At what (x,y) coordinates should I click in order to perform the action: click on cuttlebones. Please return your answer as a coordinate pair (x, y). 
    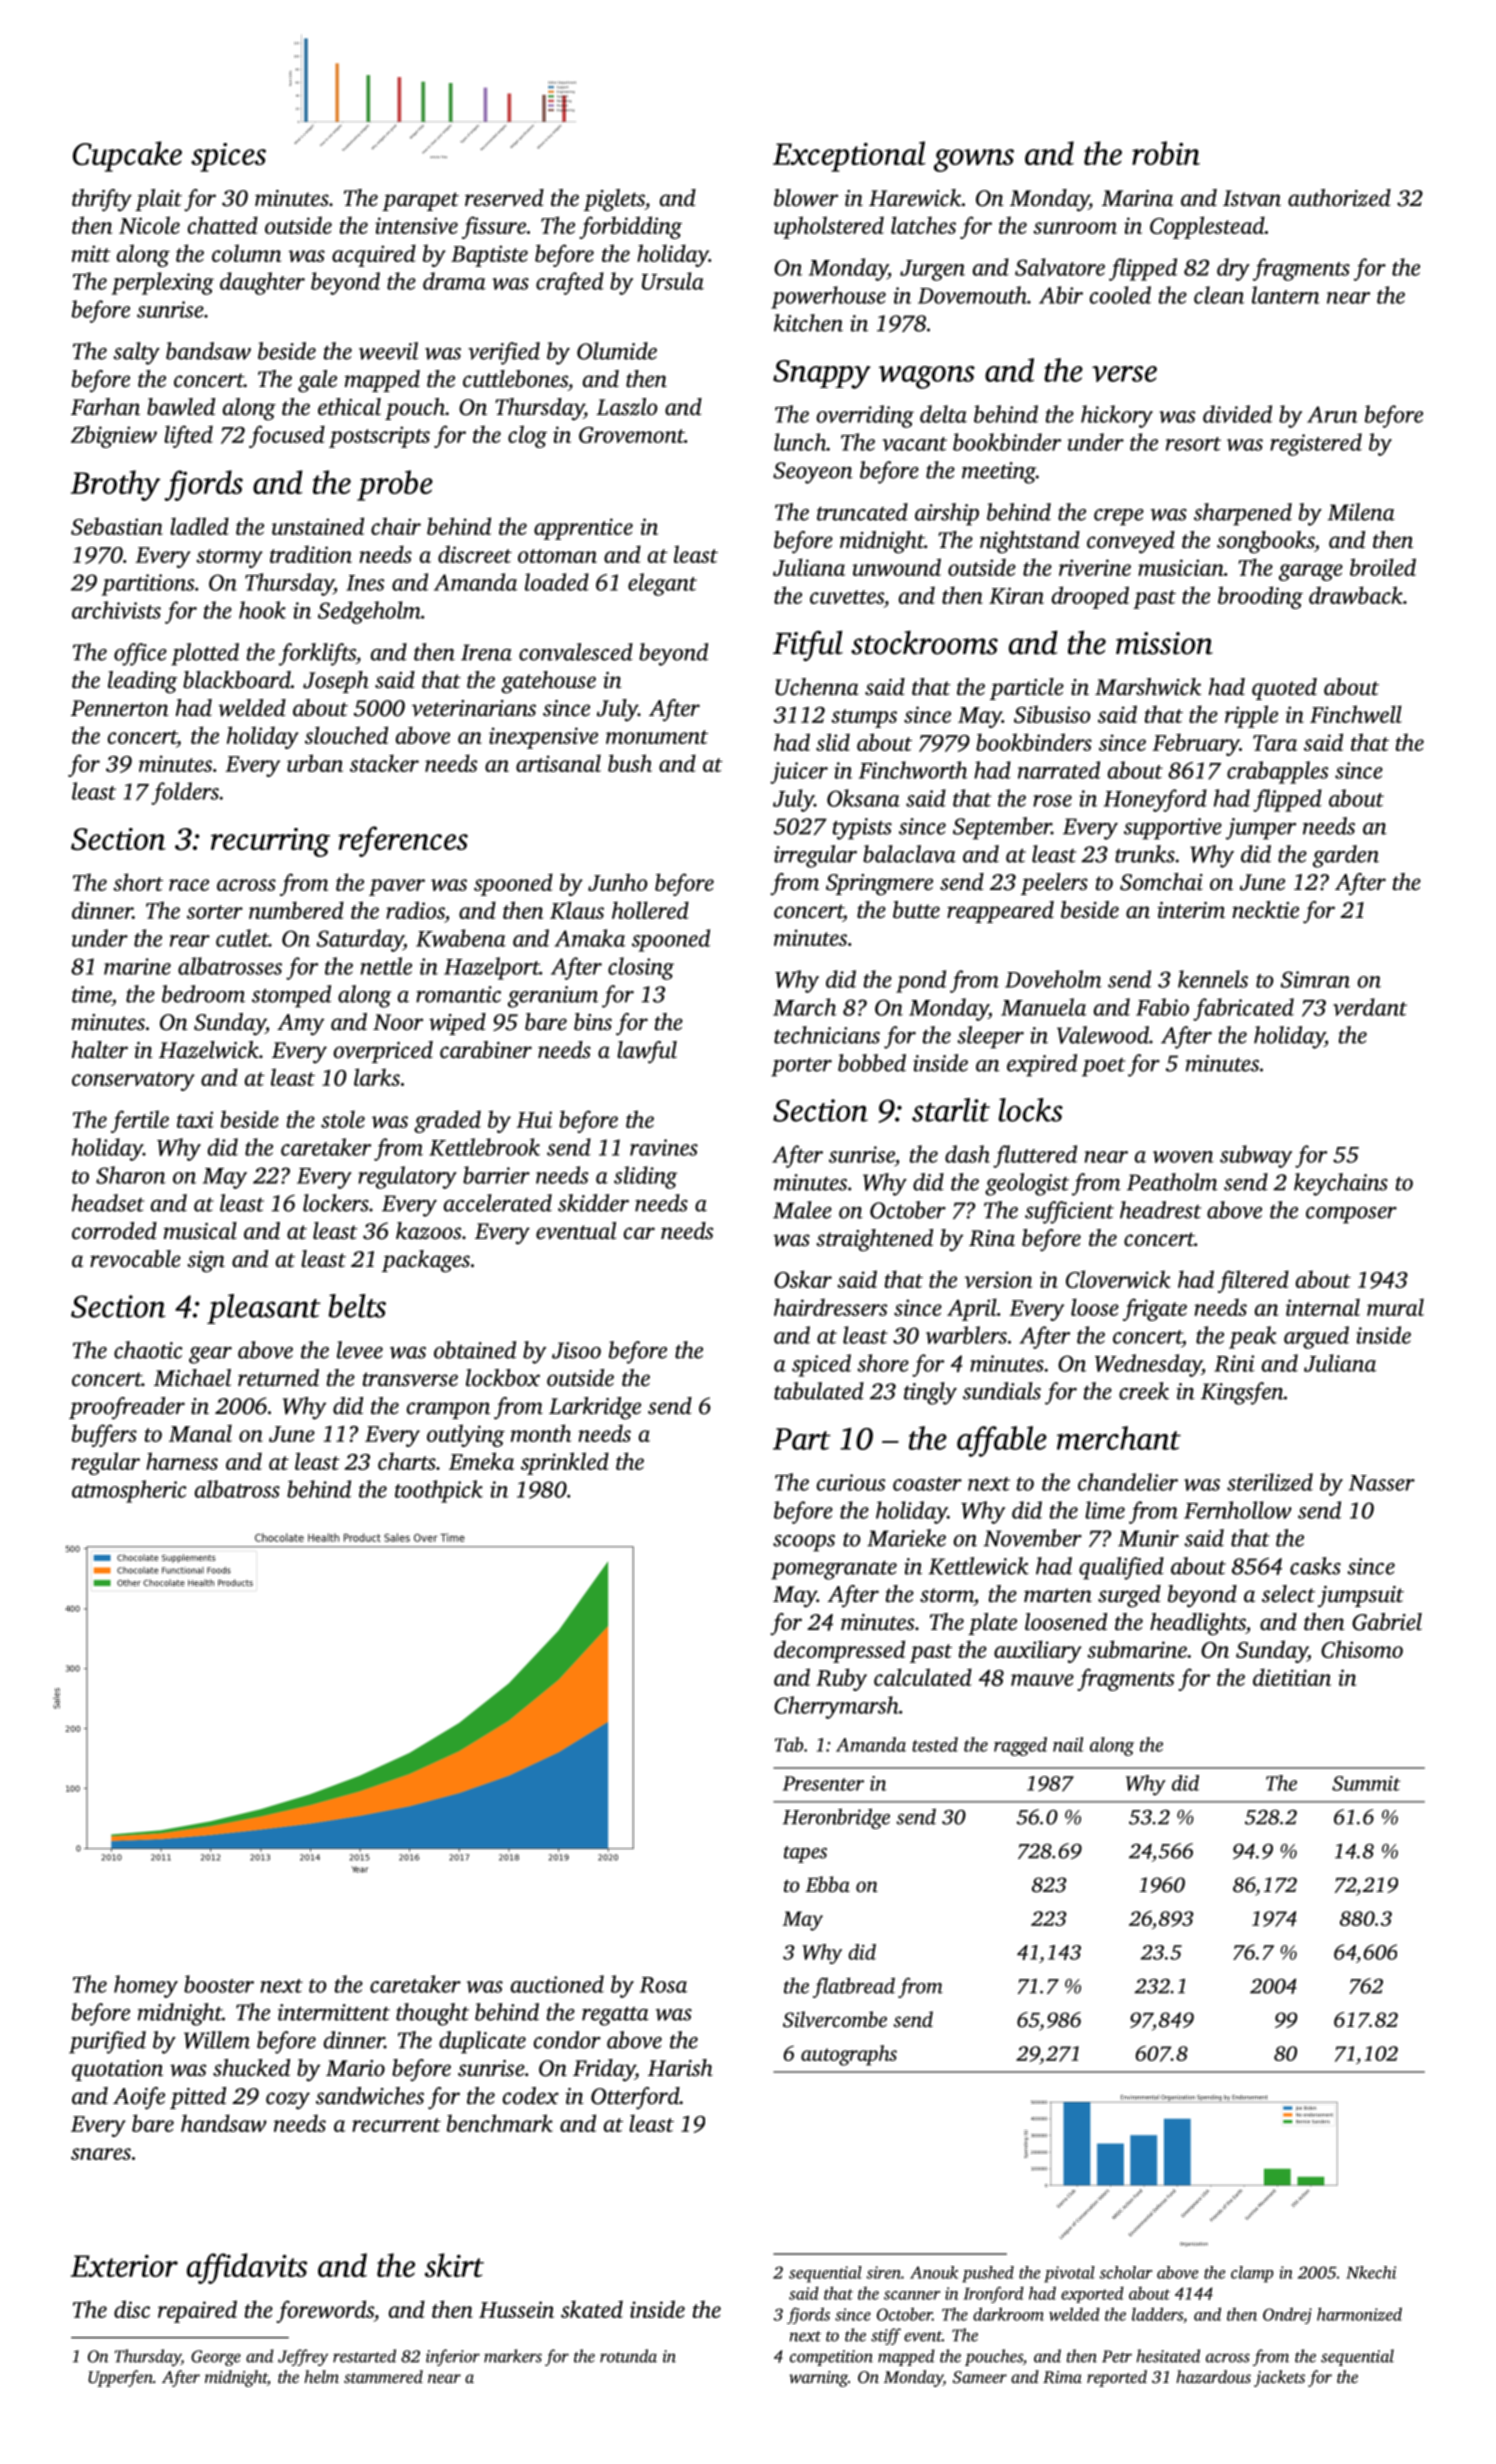
    Looking at the image, I should click on (515, 379).
